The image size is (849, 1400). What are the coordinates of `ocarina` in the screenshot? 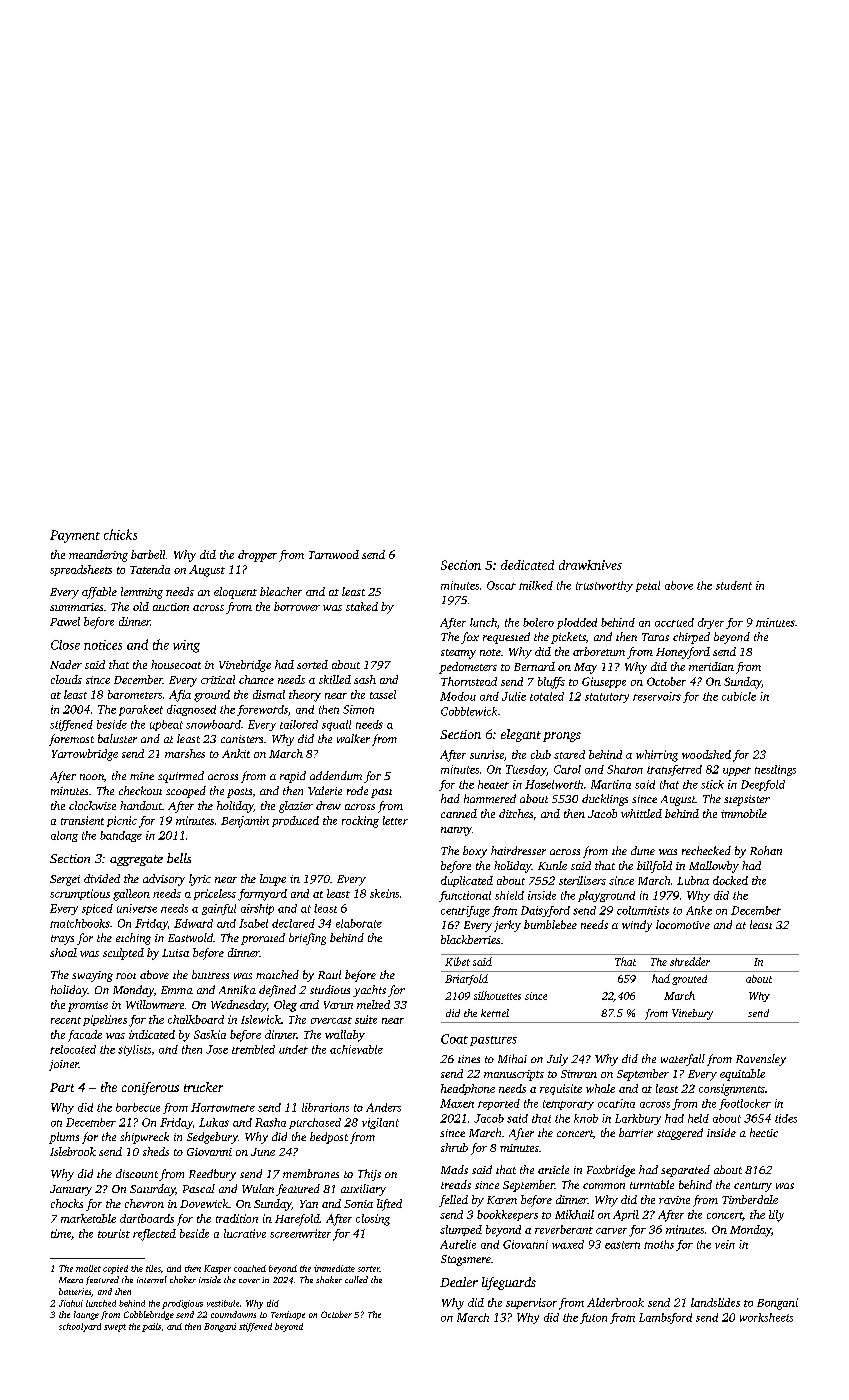 It's located at (616, 1103).
